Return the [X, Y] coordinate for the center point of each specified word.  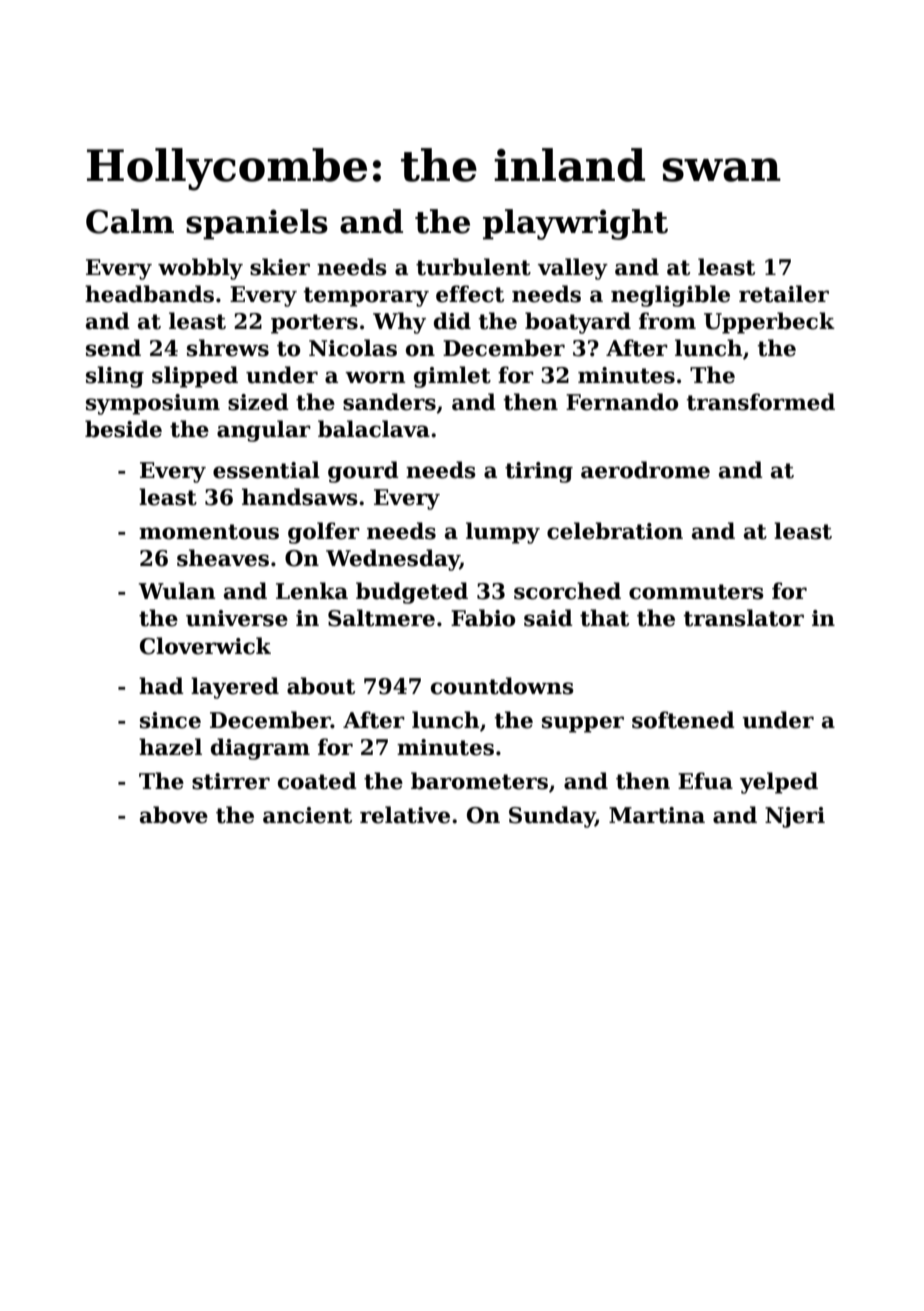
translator [743, 618]
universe [237, 618]
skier [280, 267]
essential [266, 470]
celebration [615, 531]
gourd [363, 472]
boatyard [578, 323]
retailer [784, 294]
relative [405, 815]
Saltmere [381, 618]
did [452, 321]
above [174, 815]
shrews [228, 348]
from [667, 321]
